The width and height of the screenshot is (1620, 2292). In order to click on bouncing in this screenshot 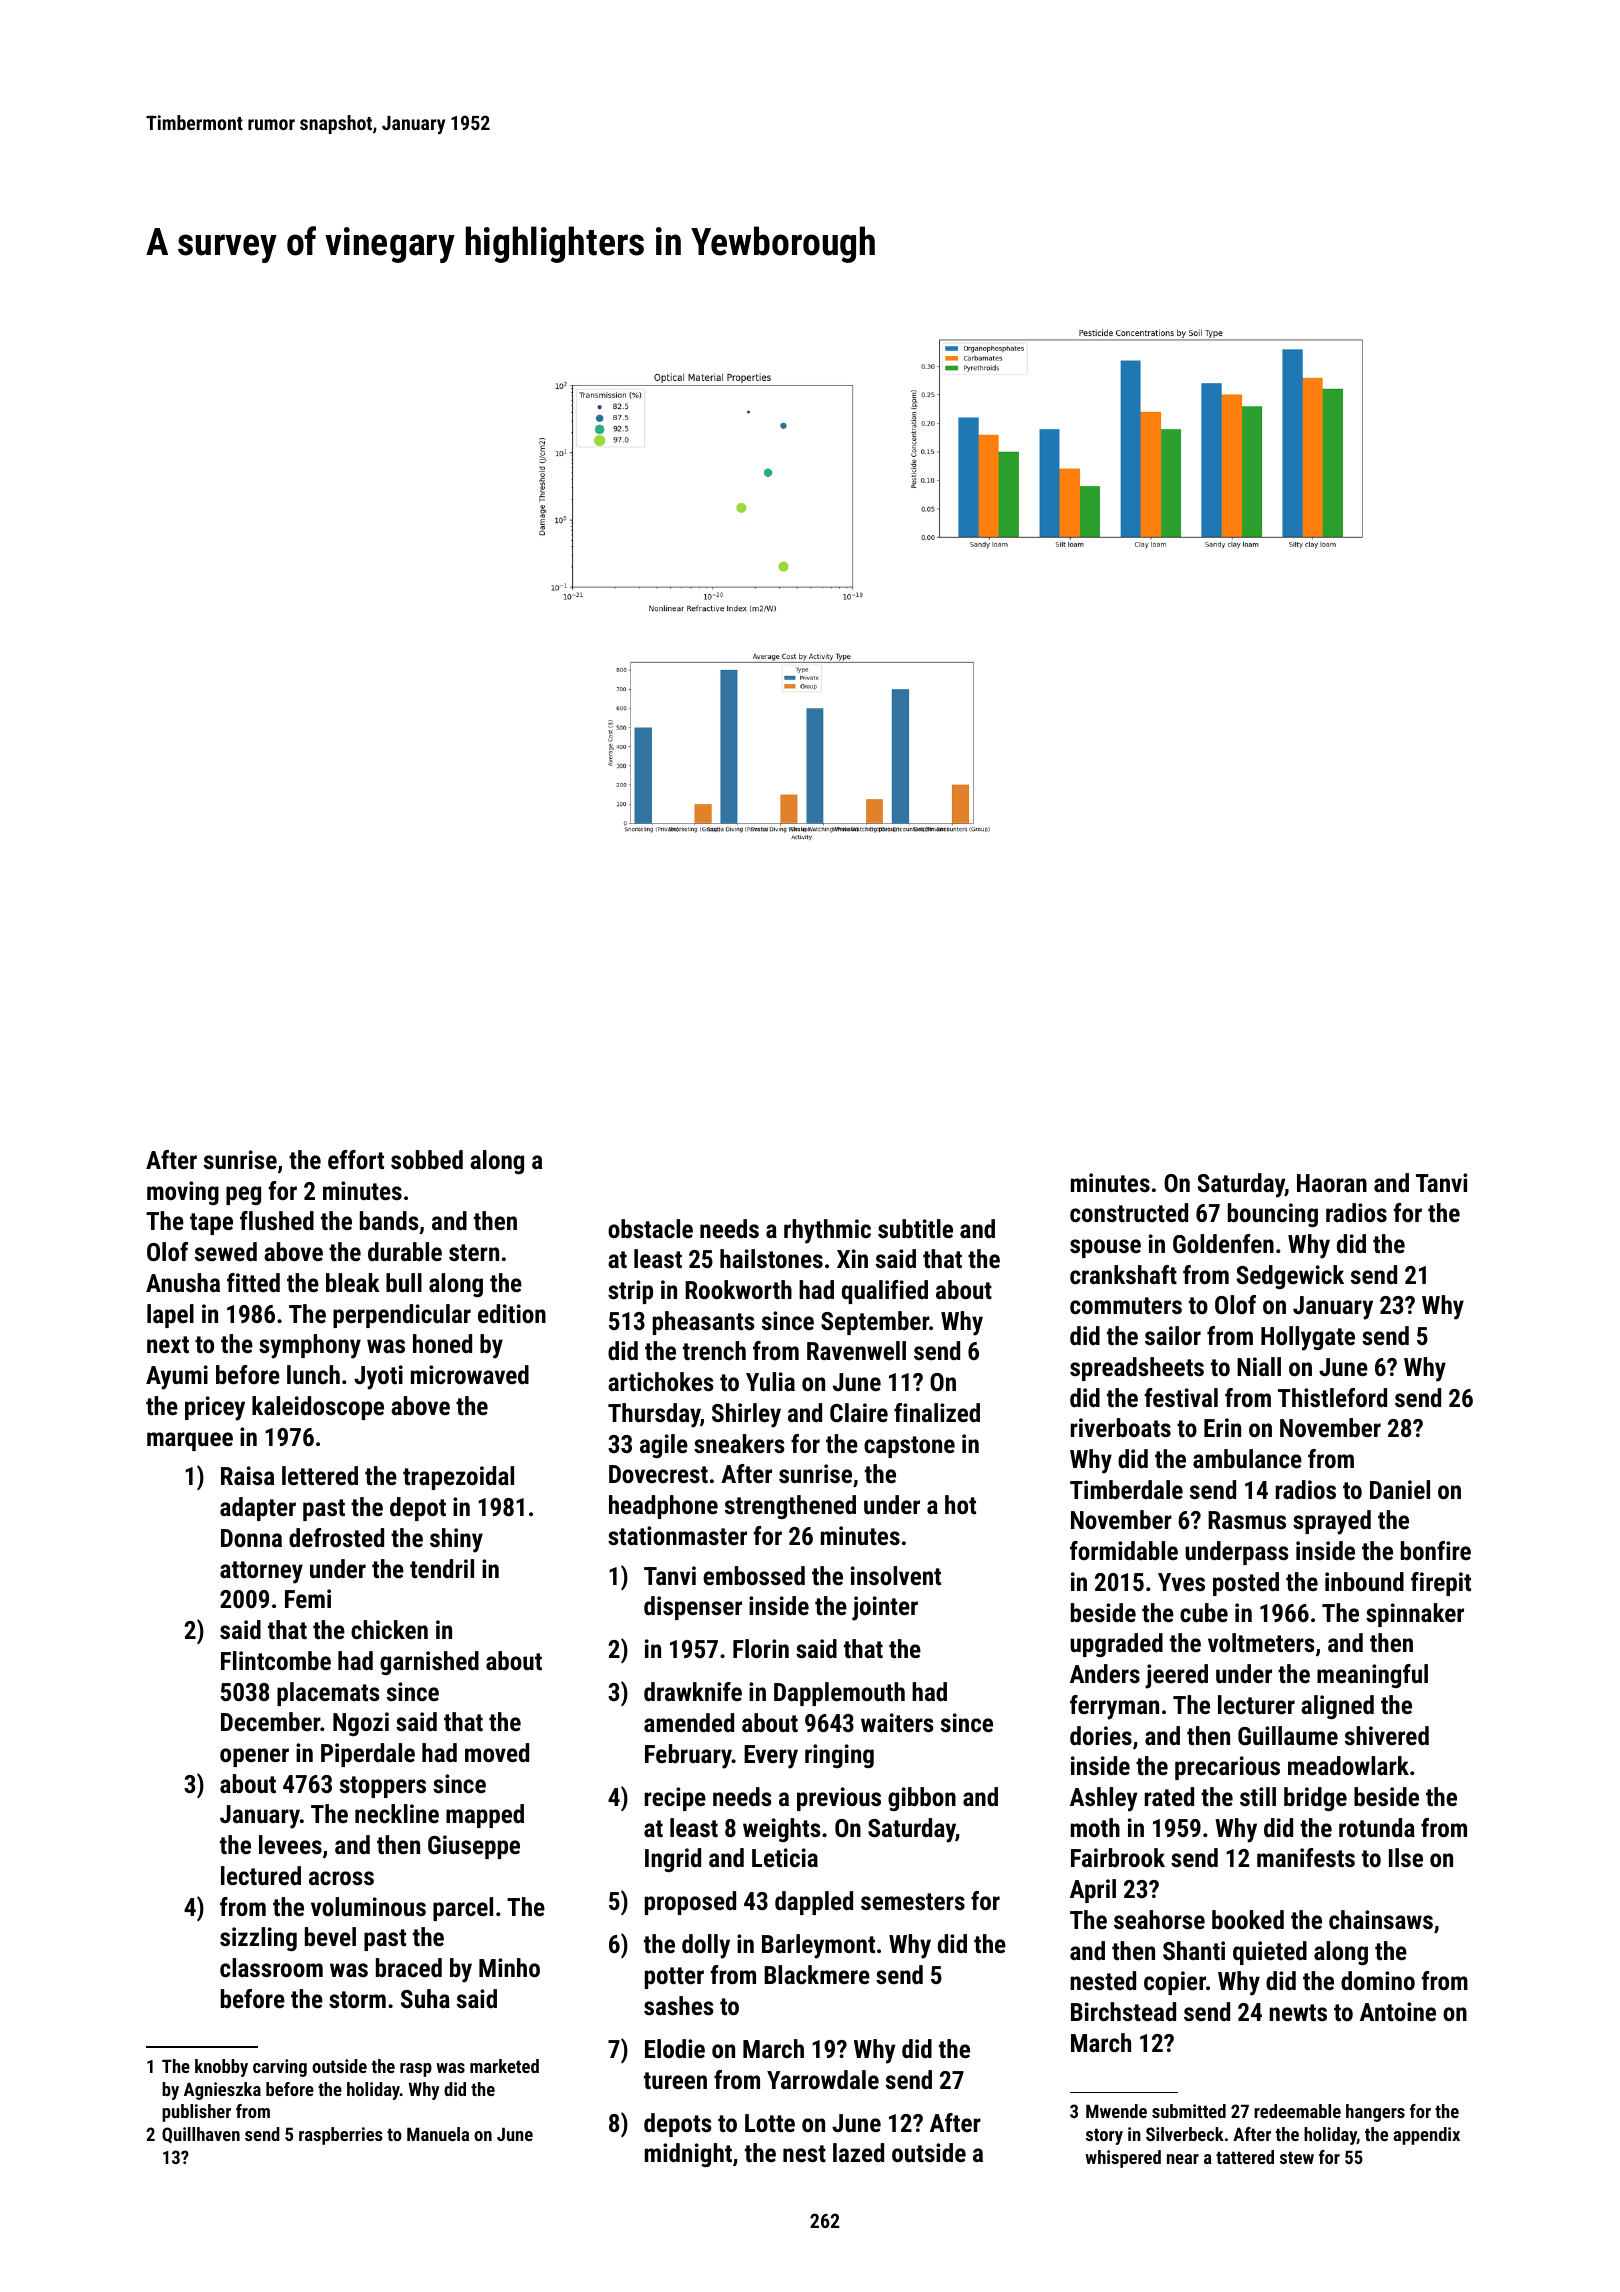, I will do `click(1273, 1215)`.
